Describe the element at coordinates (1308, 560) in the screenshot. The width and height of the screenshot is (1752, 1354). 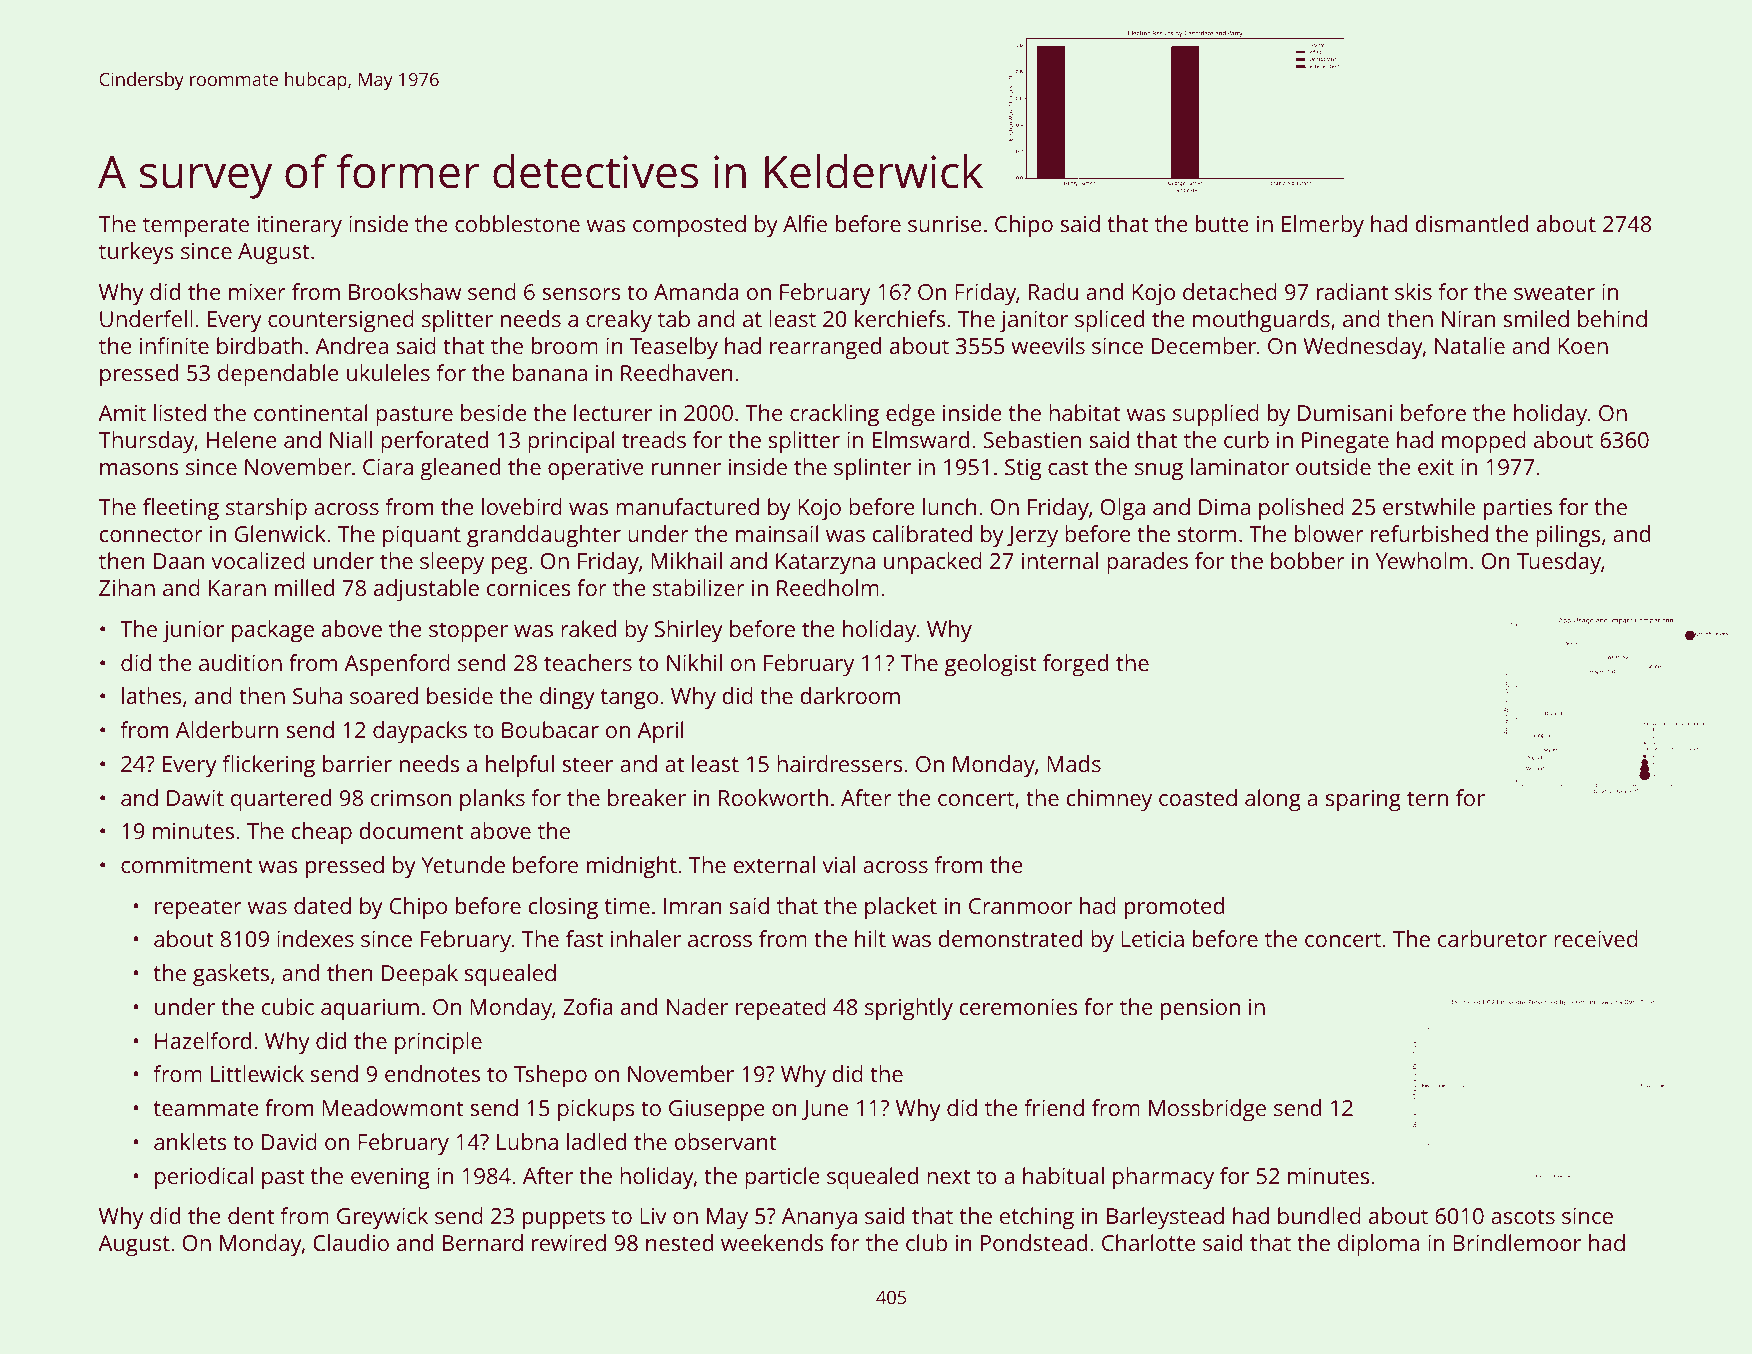
I see `bobber` at that location.
